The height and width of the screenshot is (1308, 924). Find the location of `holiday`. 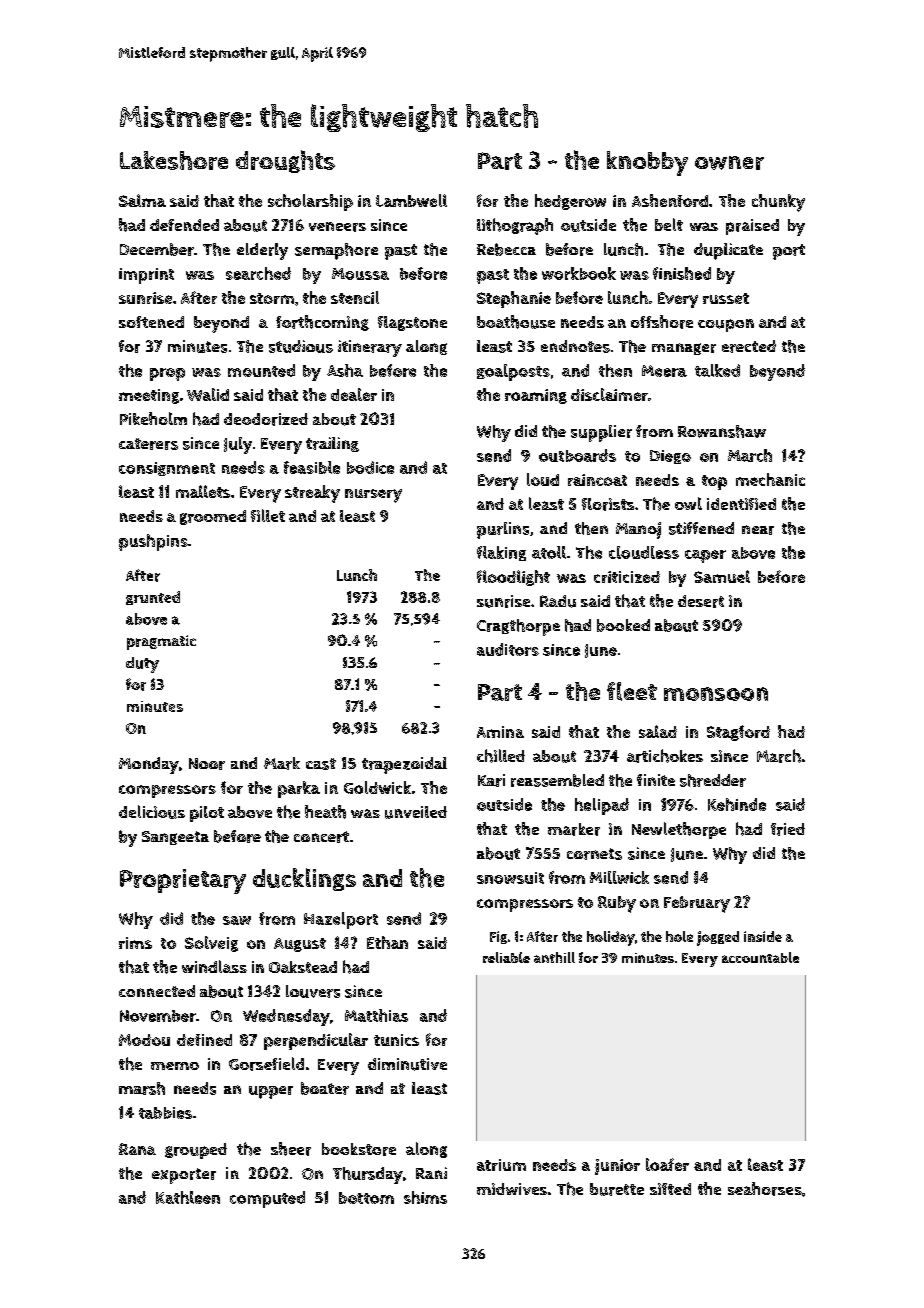

holiday is located at coordinates (611, 938).
